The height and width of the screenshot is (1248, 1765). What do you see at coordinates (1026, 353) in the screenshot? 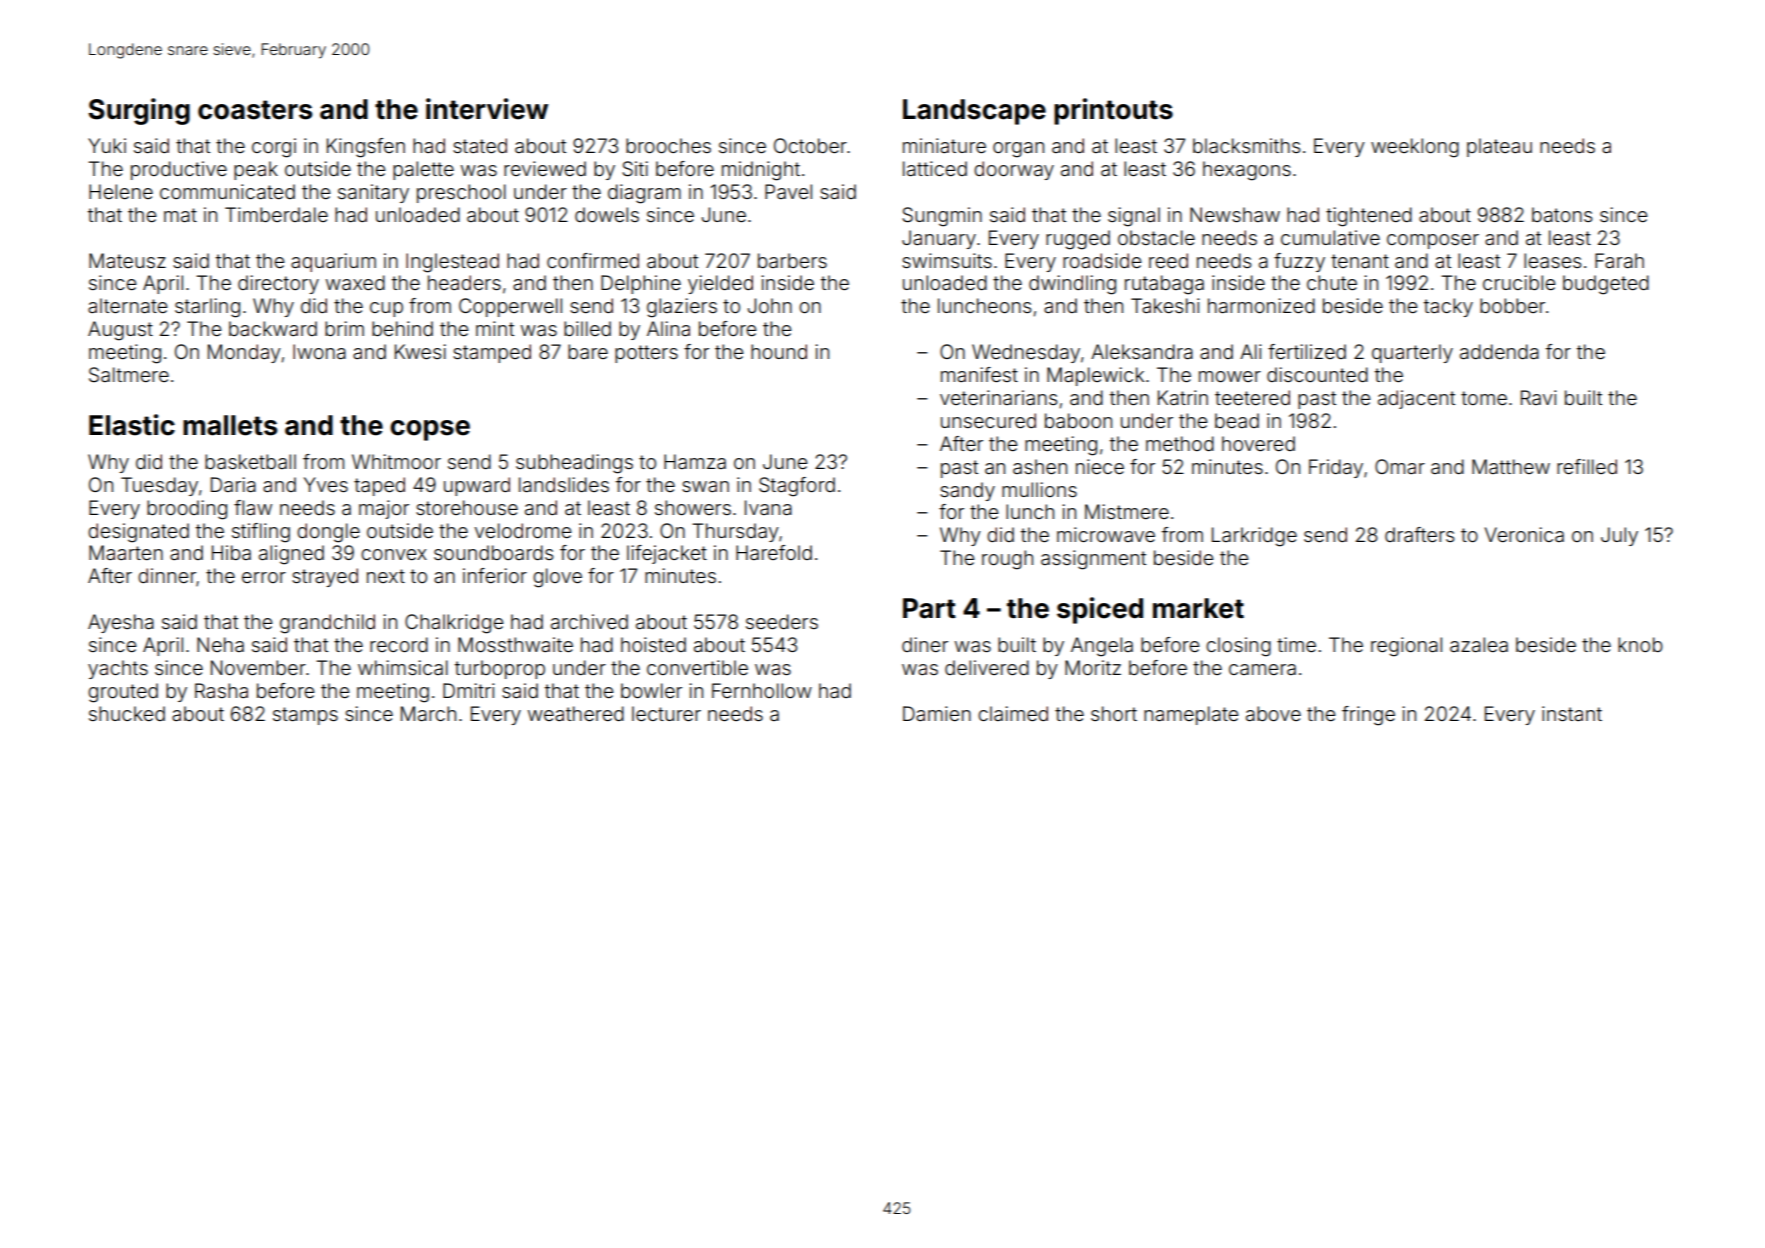
I see `Wednesday` at bounding box center [1026, 353].
